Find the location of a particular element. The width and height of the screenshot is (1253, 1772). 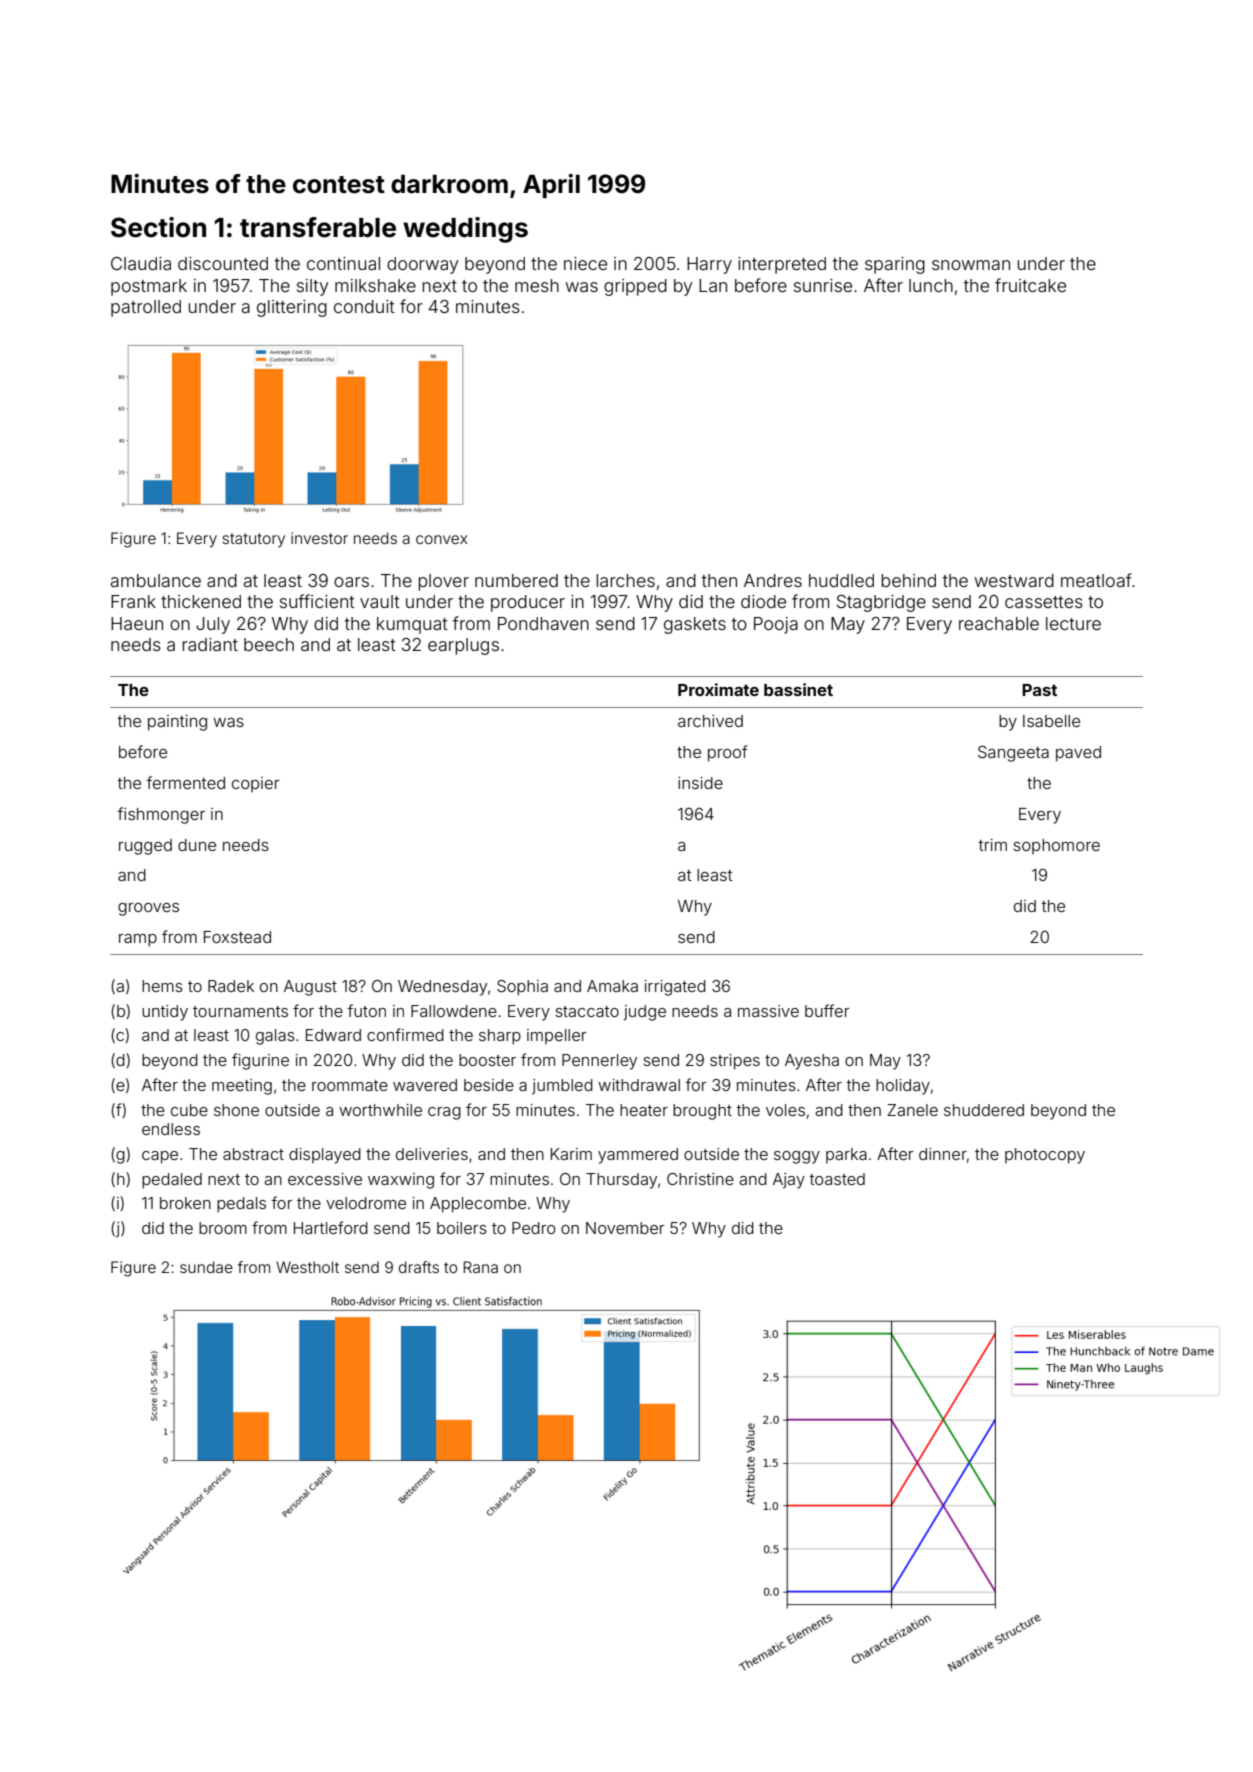

figurine is located at coordinates (260, 1061).
